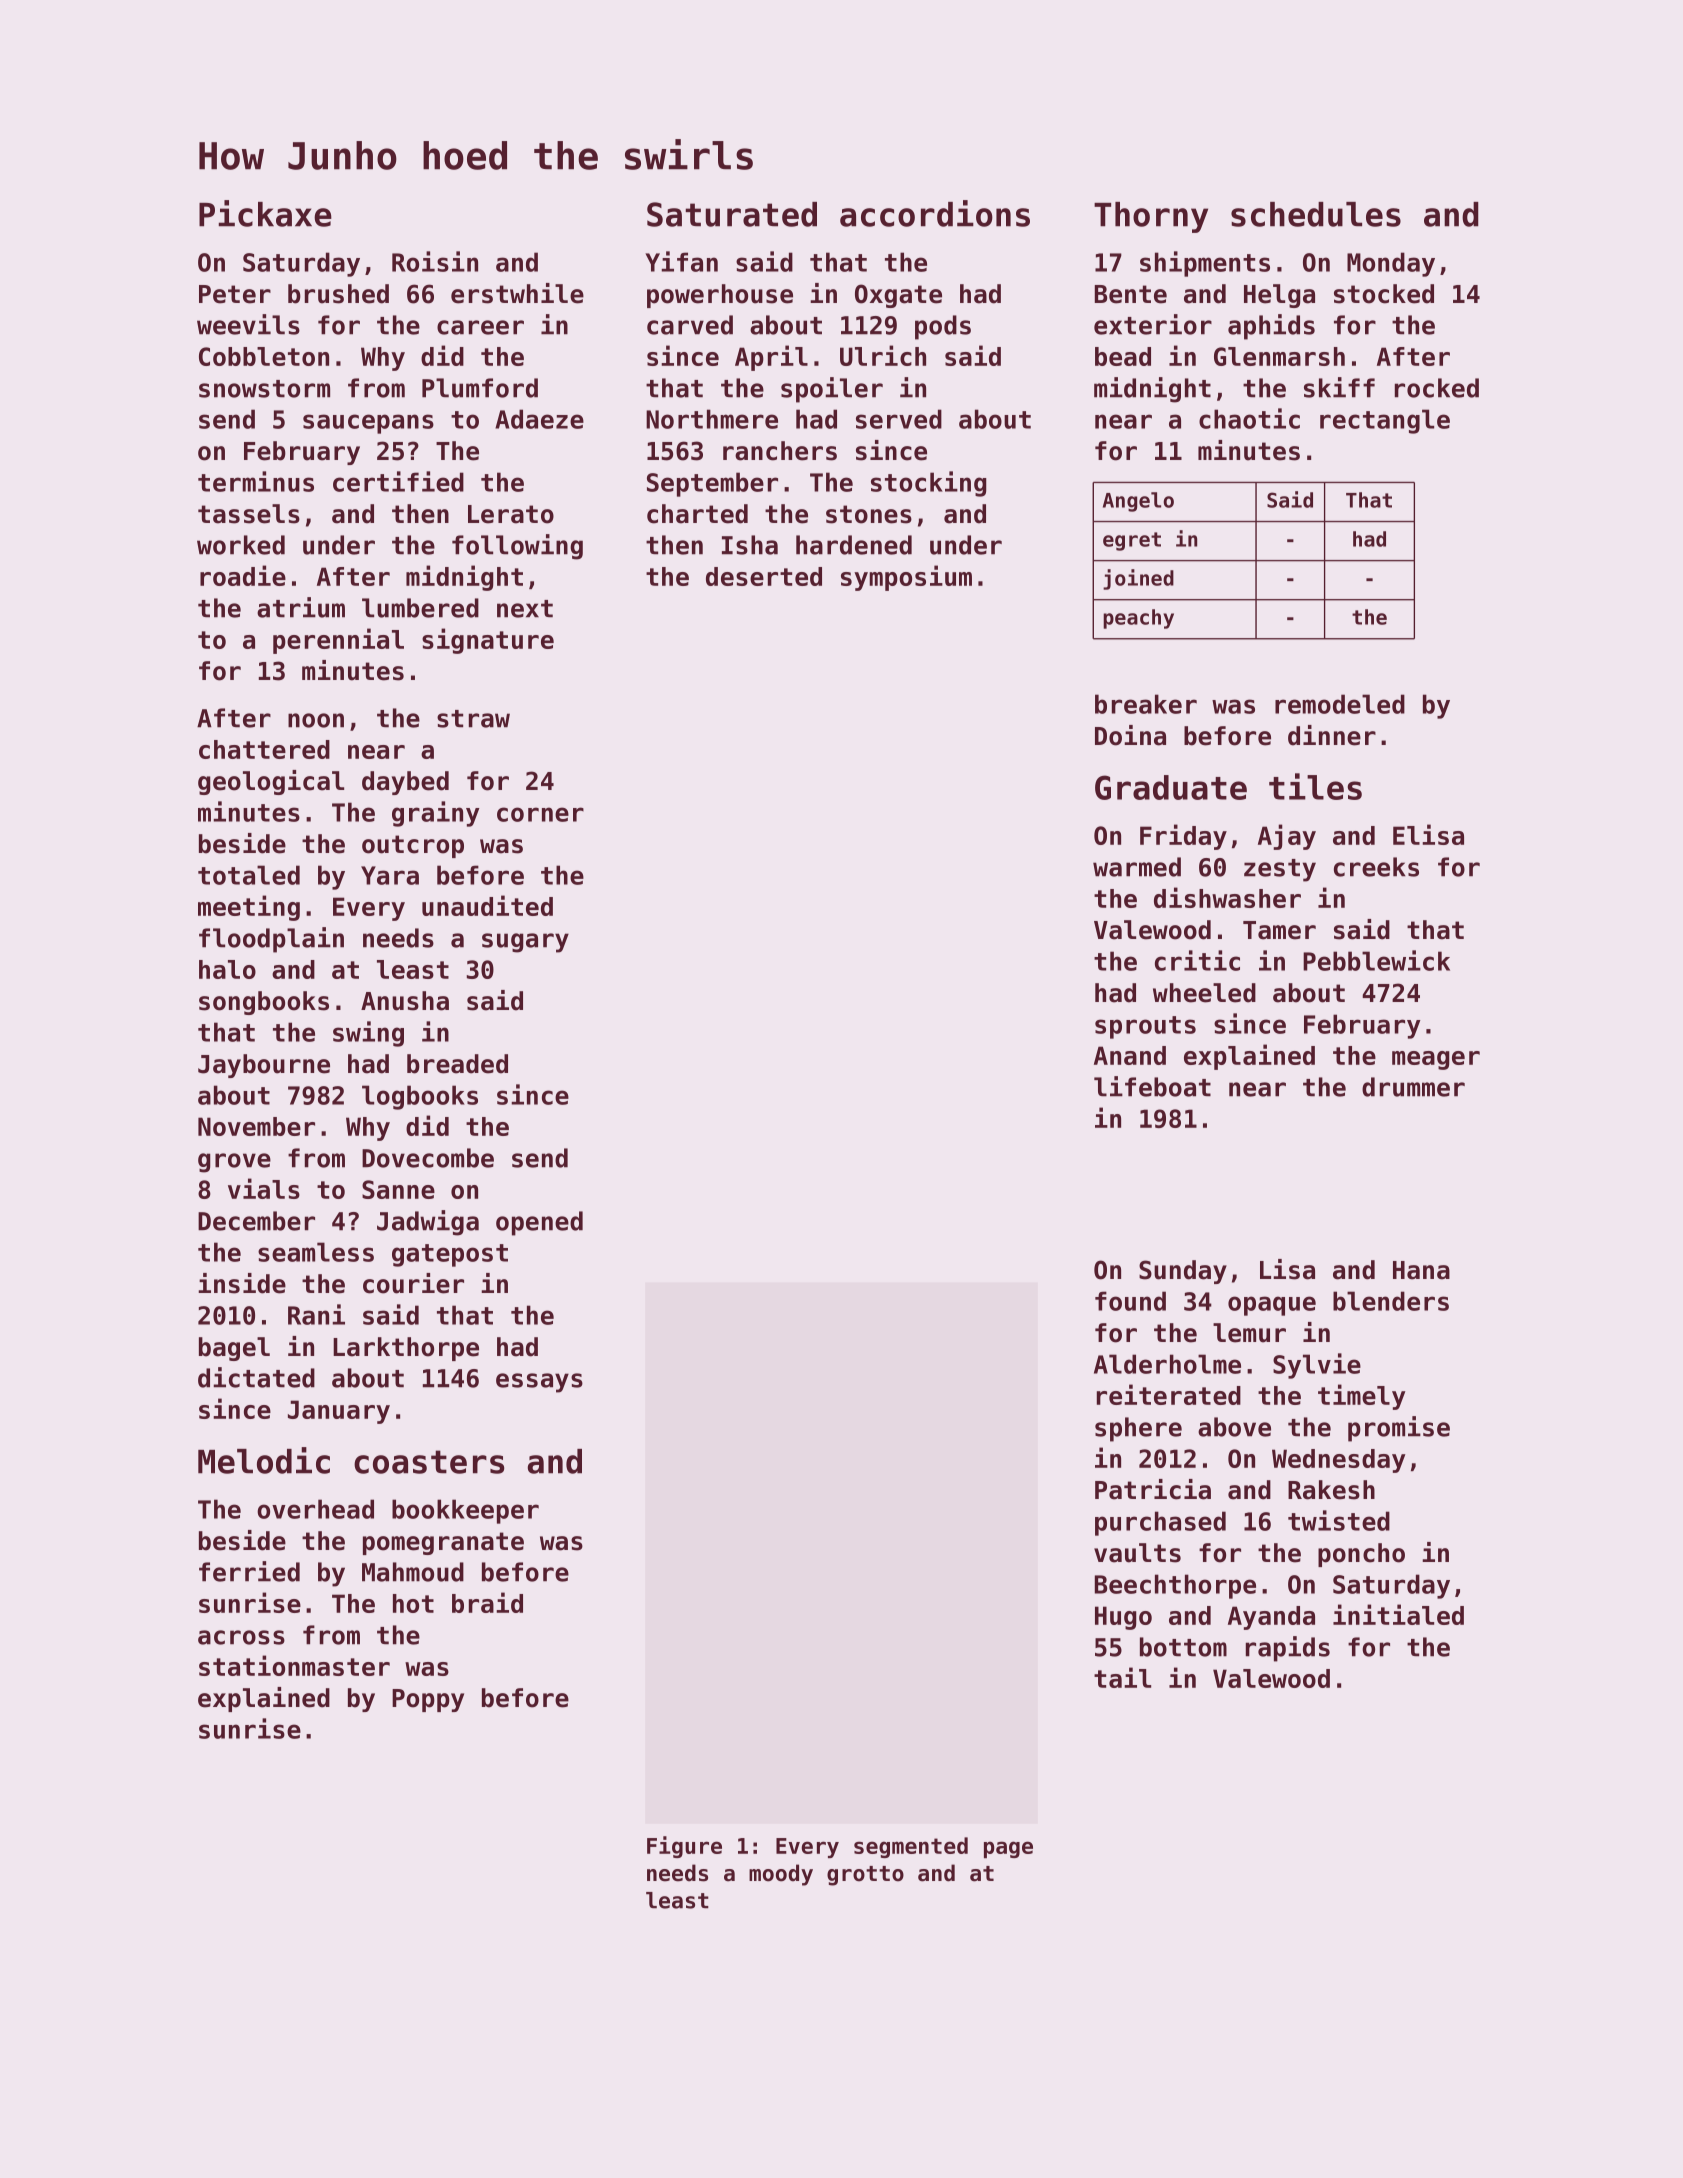 The width and height of the screenshot is (1683, 2178). What do you see at coordinates (764, 576) in the screenshot?
I see `deserted` at bounding box center [764, 576].
